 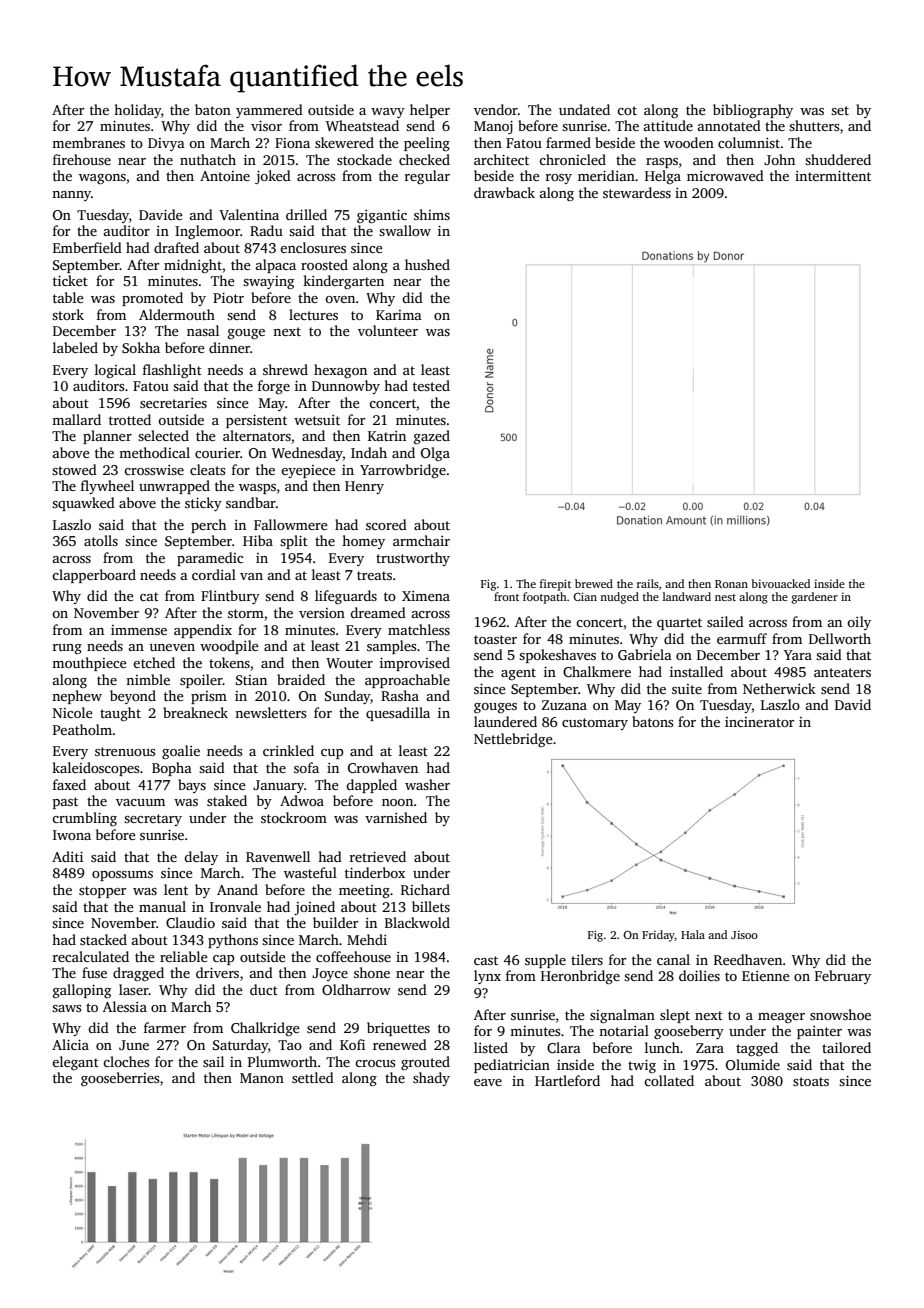 What do you see at coordinates (141, 347) in the screenshot?
I see `Sokha` at bounding box center [141, 347].
